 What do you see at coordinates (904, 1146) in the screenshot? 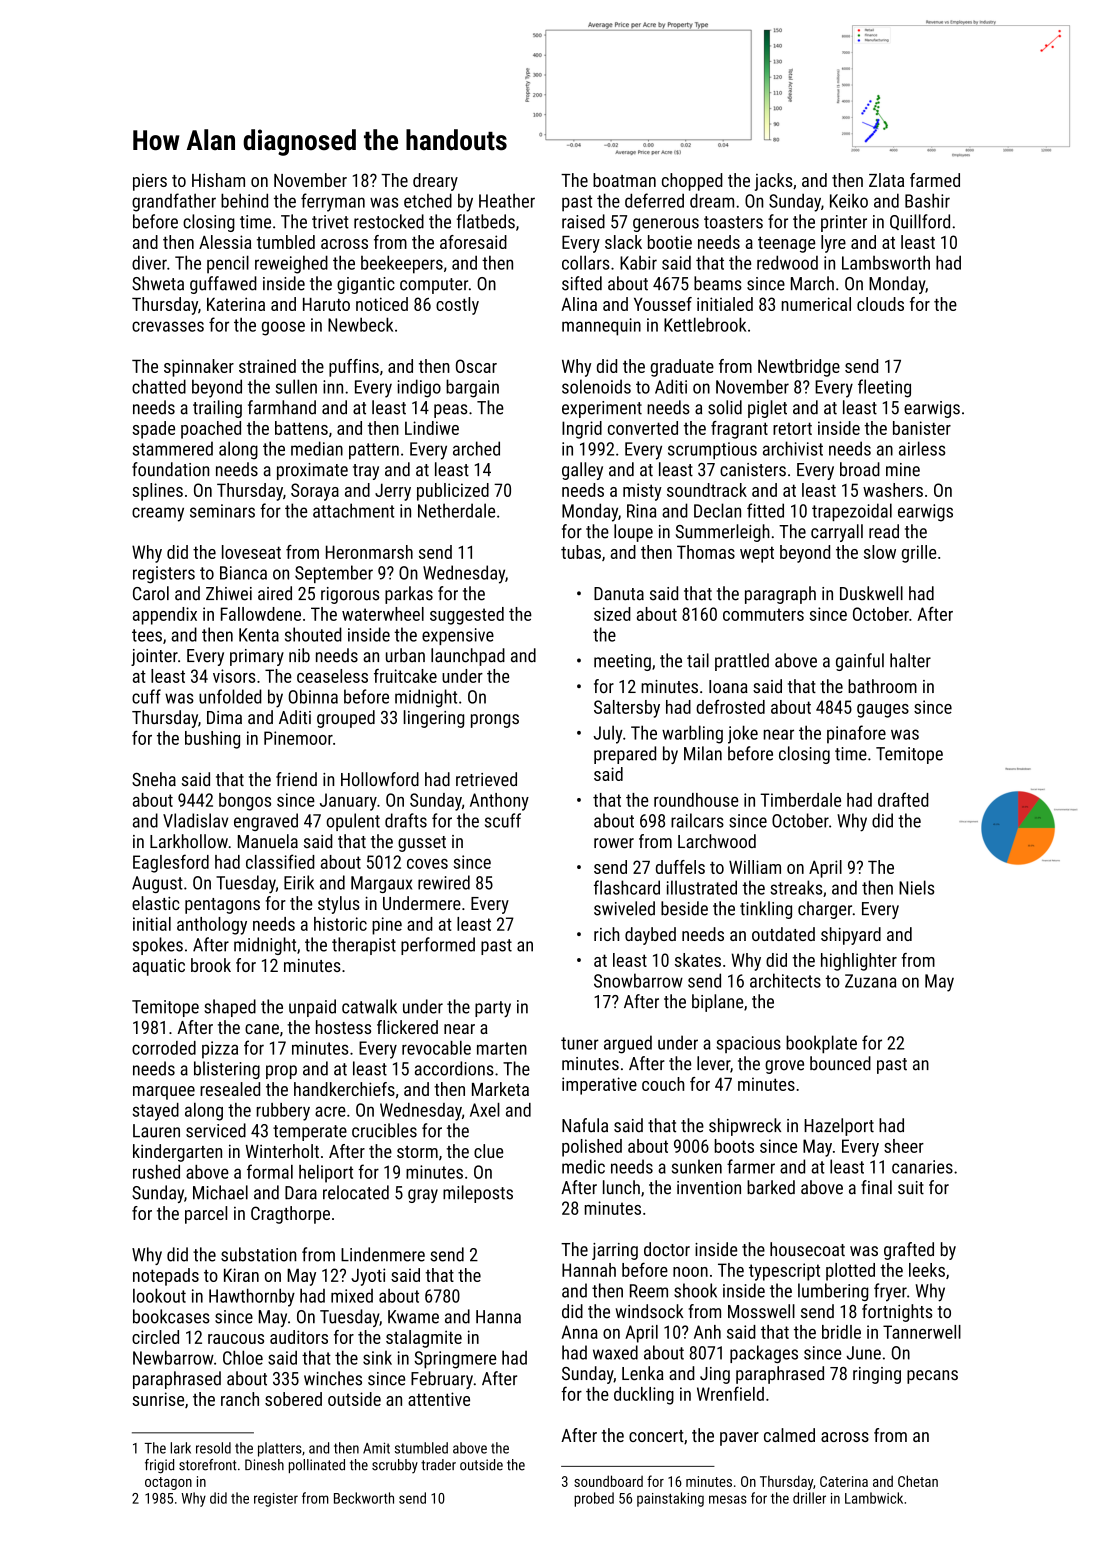
I see `sheer` at bounding box center [904, 1146].
